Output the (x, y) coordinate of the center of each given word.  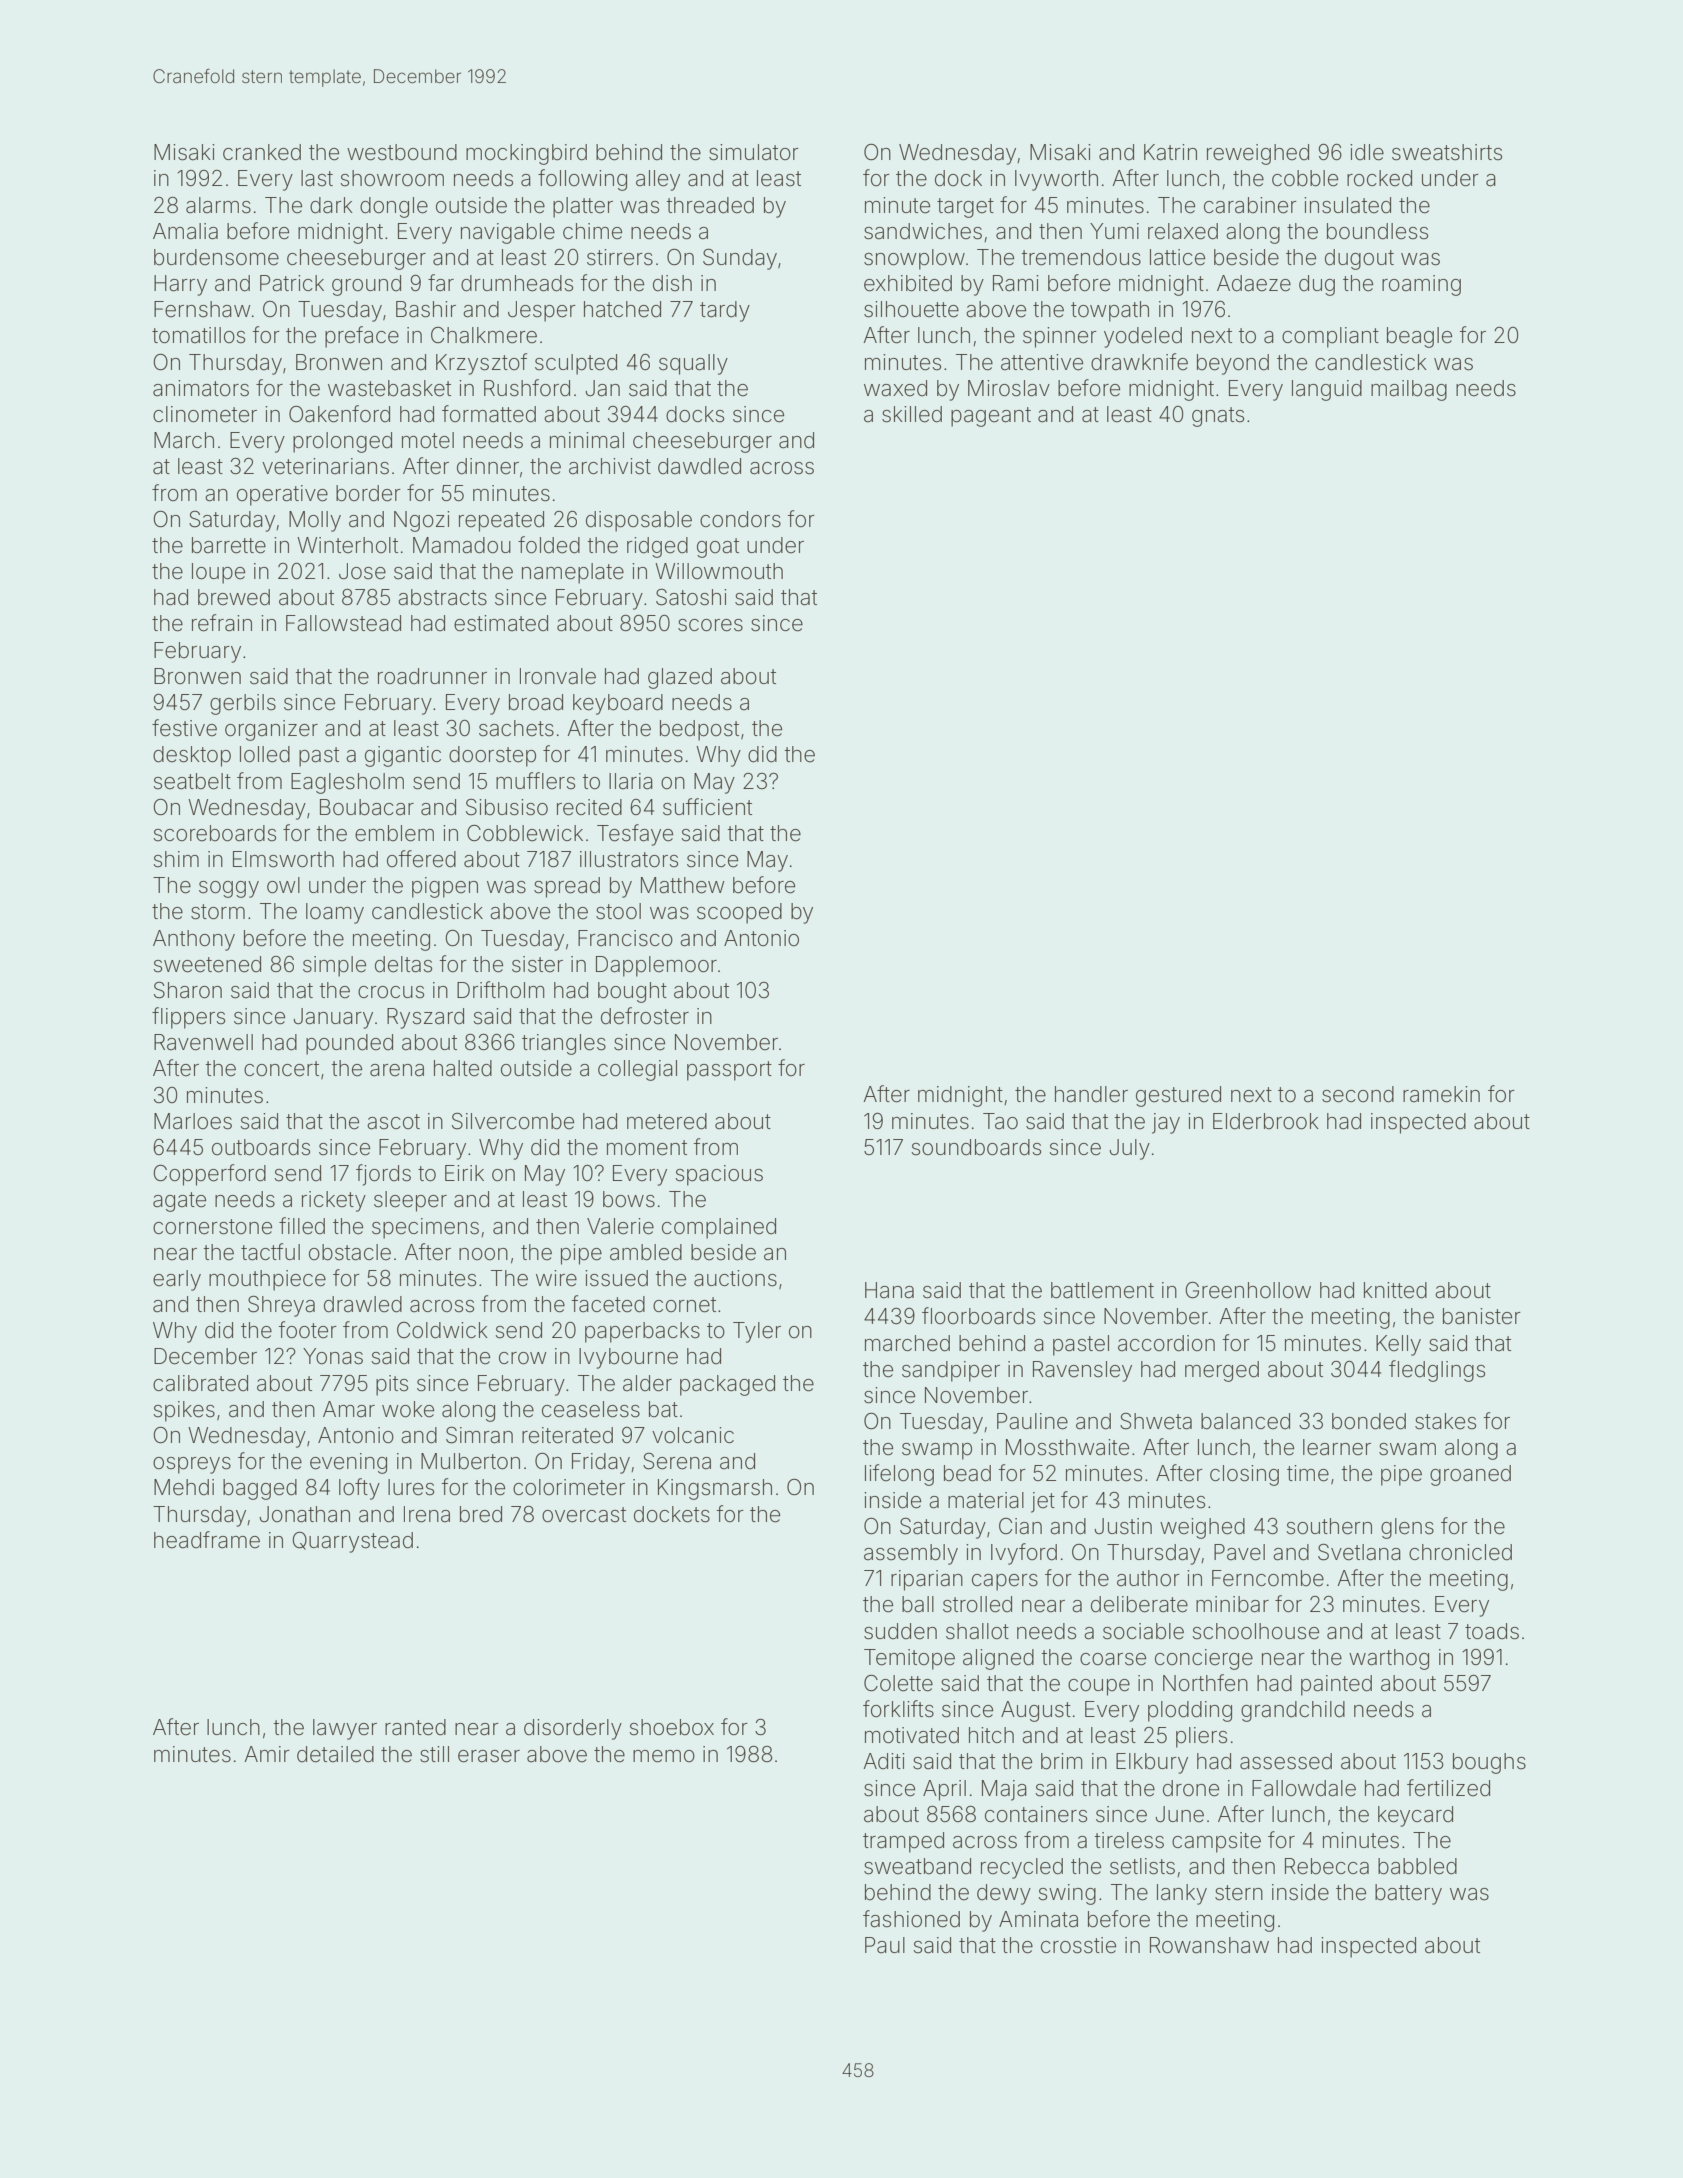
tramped (903, 1842)
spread (567, 887)
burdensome (216, 257)
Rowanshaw (1209, 1945)
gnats (1218, 417)
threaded (710, 205)
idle (1367, 152)
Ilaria (631, 781)
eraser (489, 1756)
